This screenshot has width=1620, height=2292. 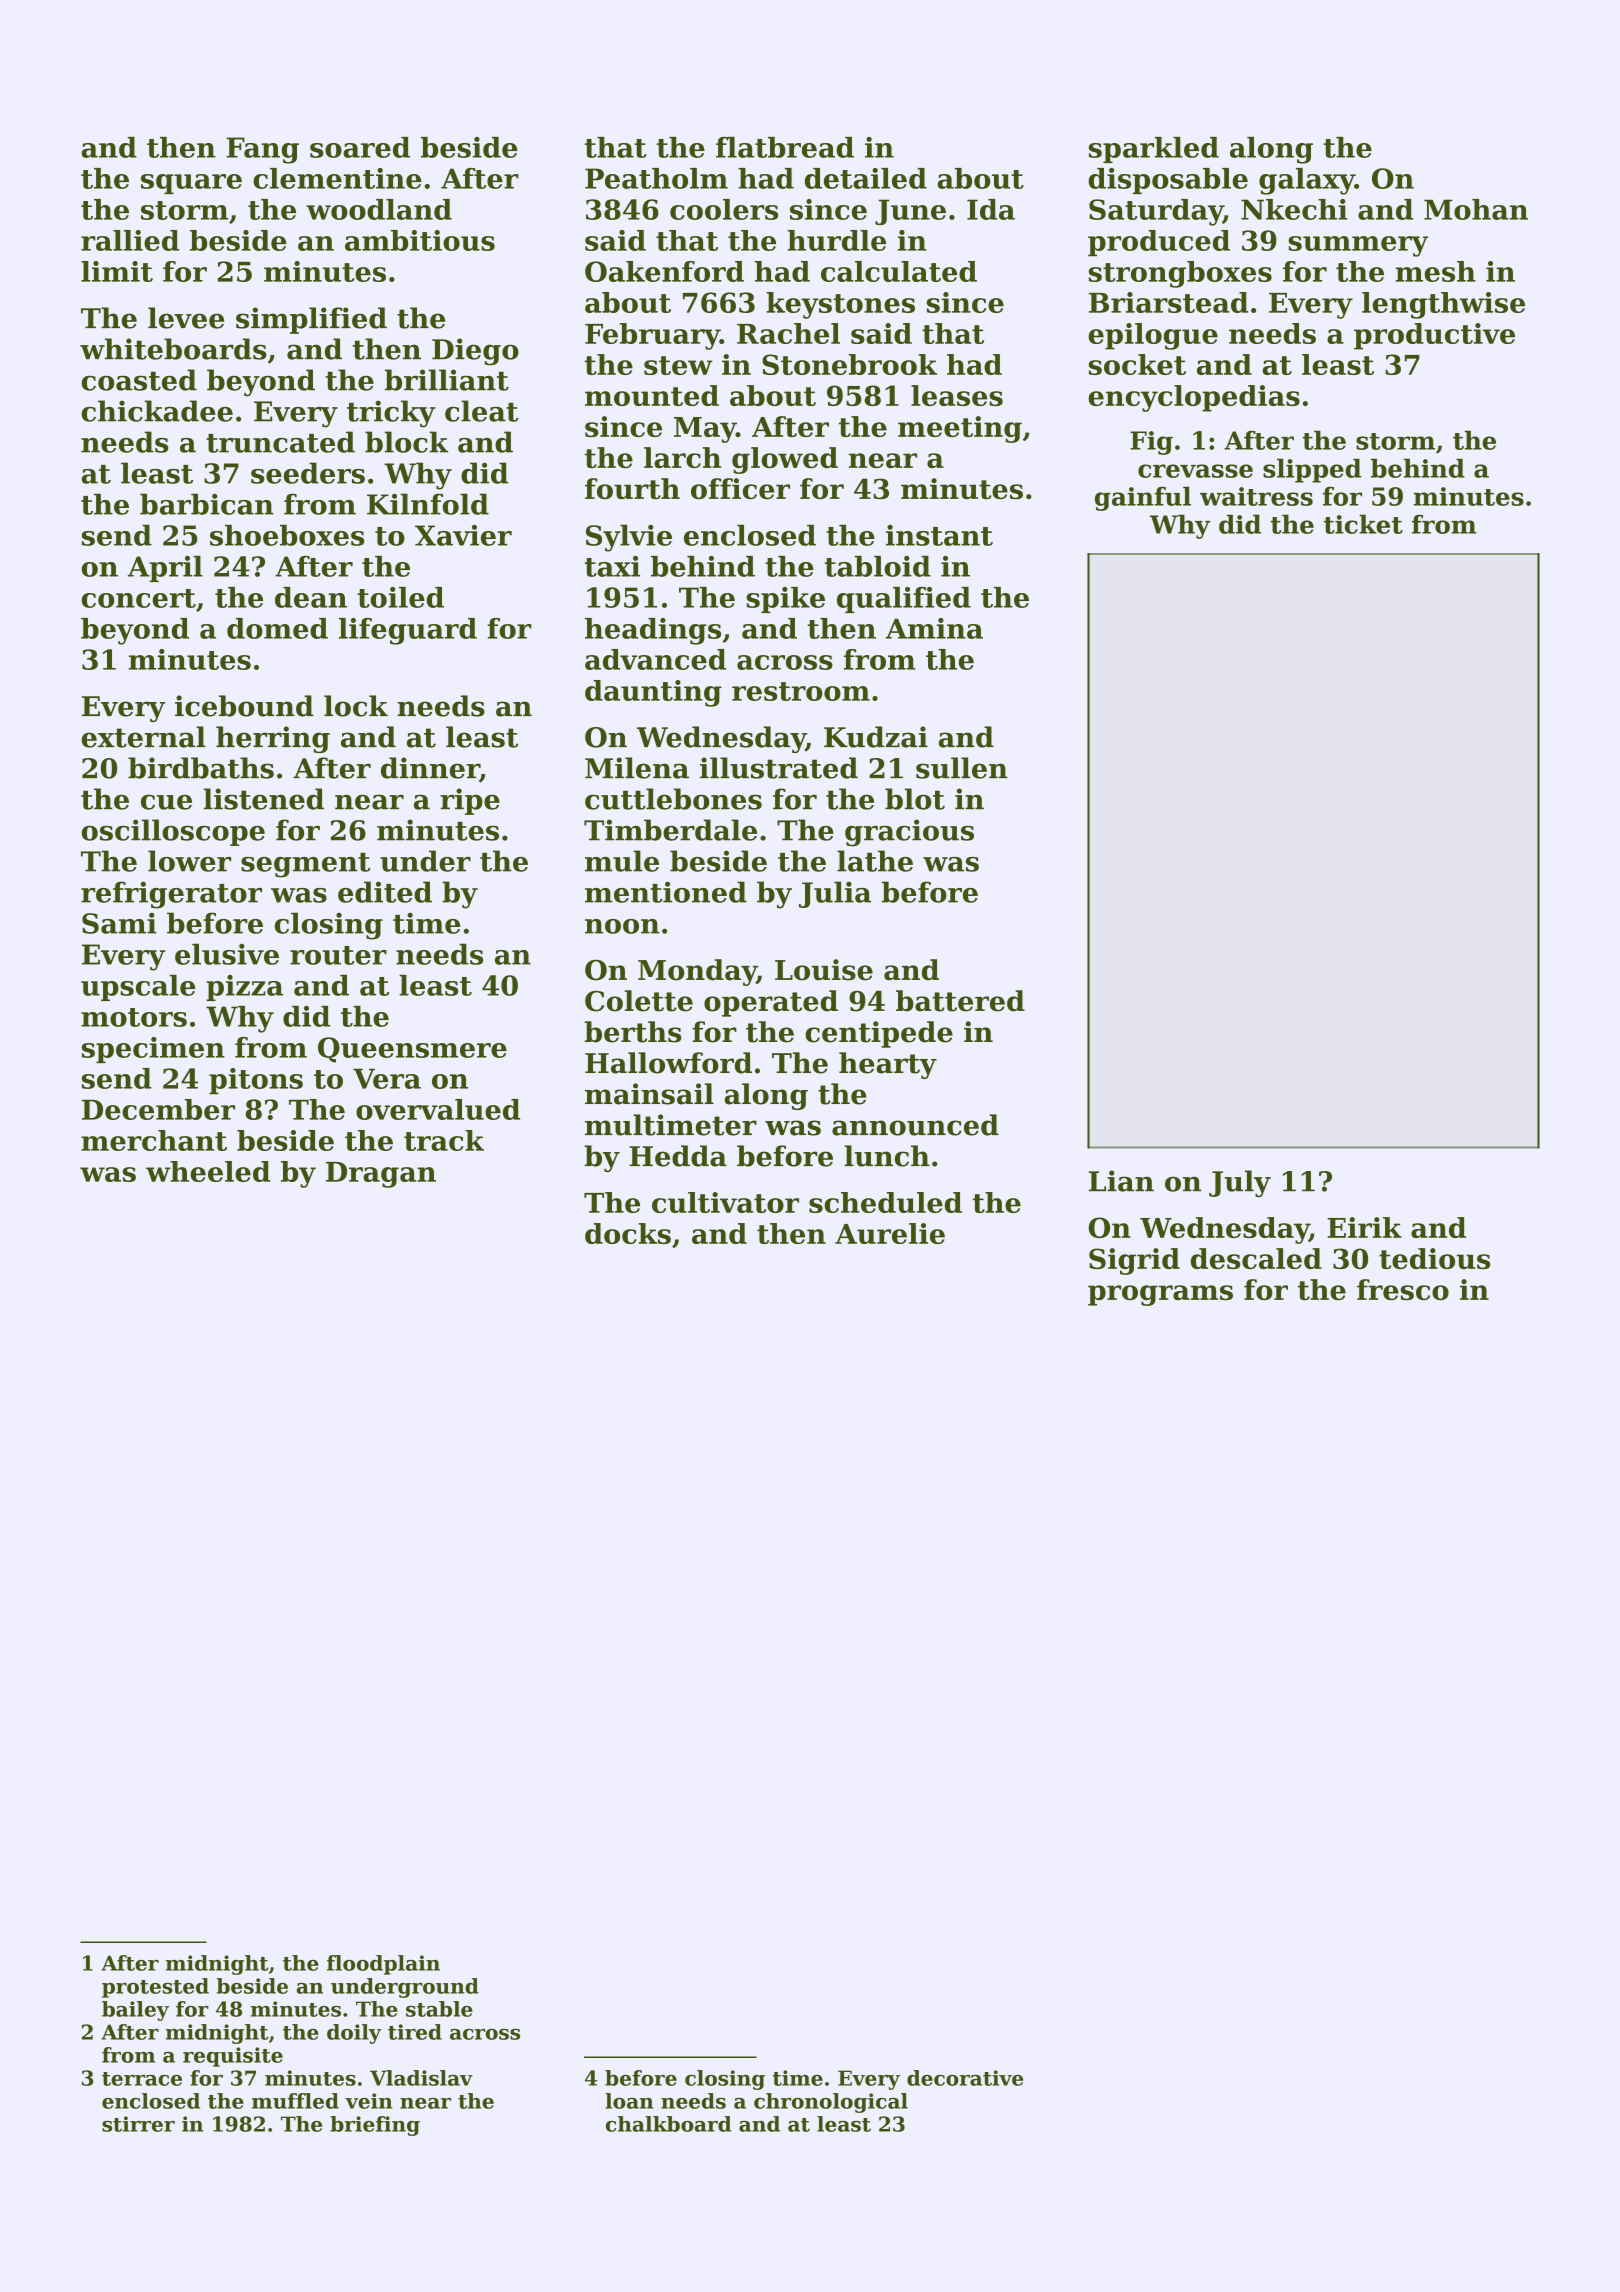 What do you see at coordinates (785, 460) in the screenshot?
I see `glowed` at bounding box center [785, 460].
